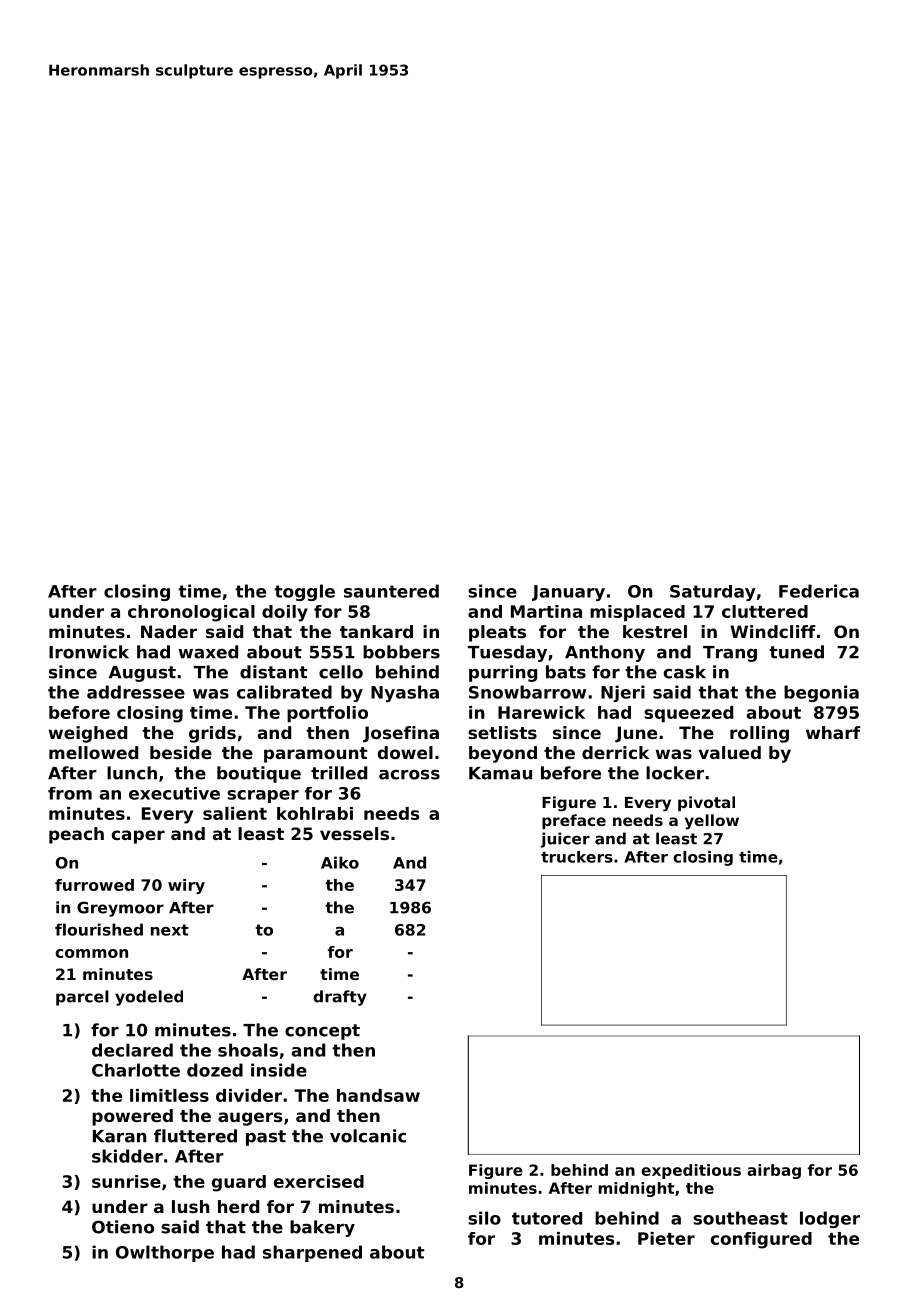  What do you see at coordinates (819, 591) in the screenshot?
I see `Federica` at bounding box center [819, 591].
